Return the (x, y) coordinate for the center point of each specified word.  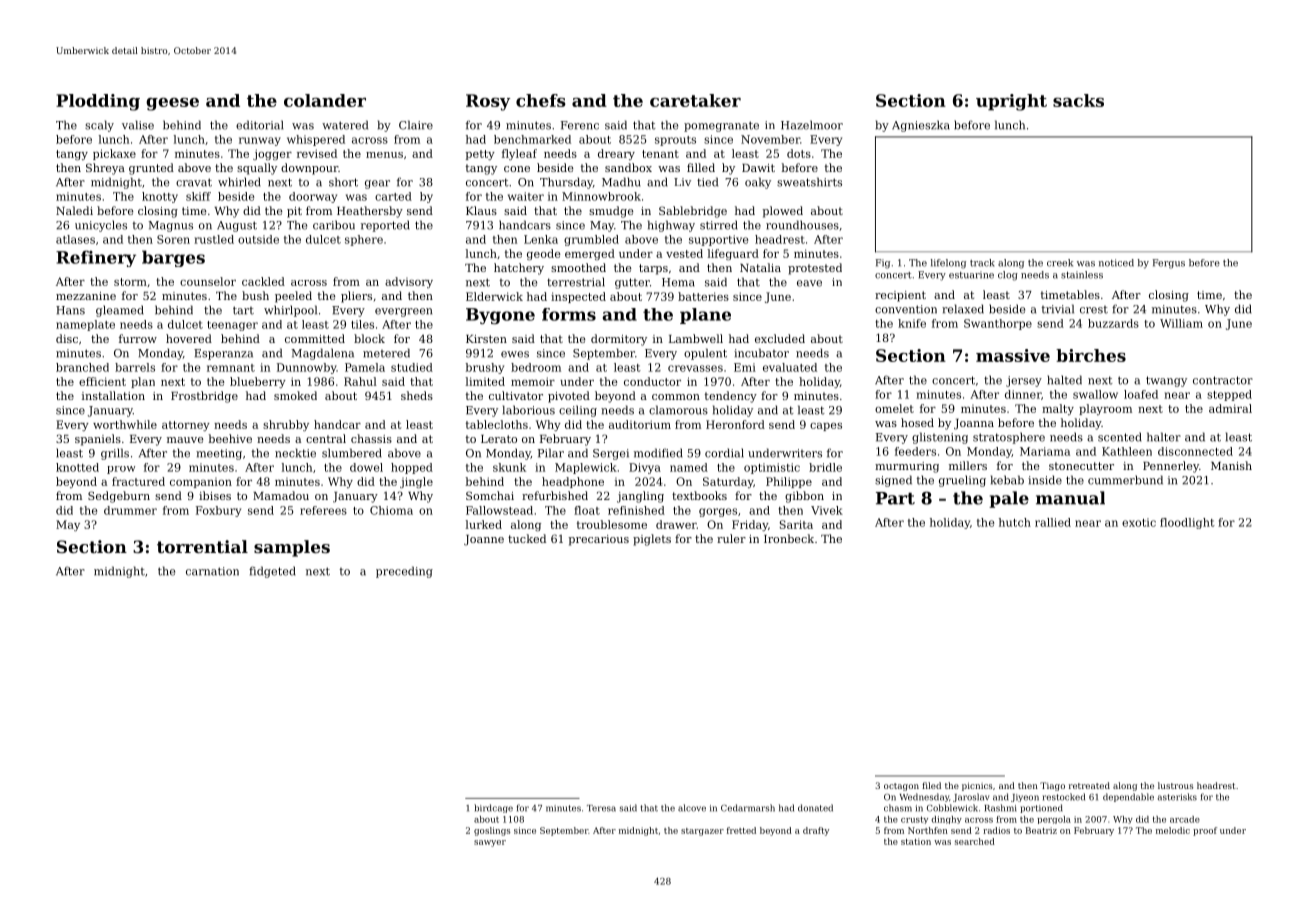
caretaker (695, 100)
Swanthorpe (998, 324)
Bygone (500, 316)
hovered (189, 338)
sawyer (490, 843)
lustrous (1175, 785)
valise (138, 125)
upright (1011, 102)
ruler (731, 538)
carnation (212, 571)
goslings (492, 831)
